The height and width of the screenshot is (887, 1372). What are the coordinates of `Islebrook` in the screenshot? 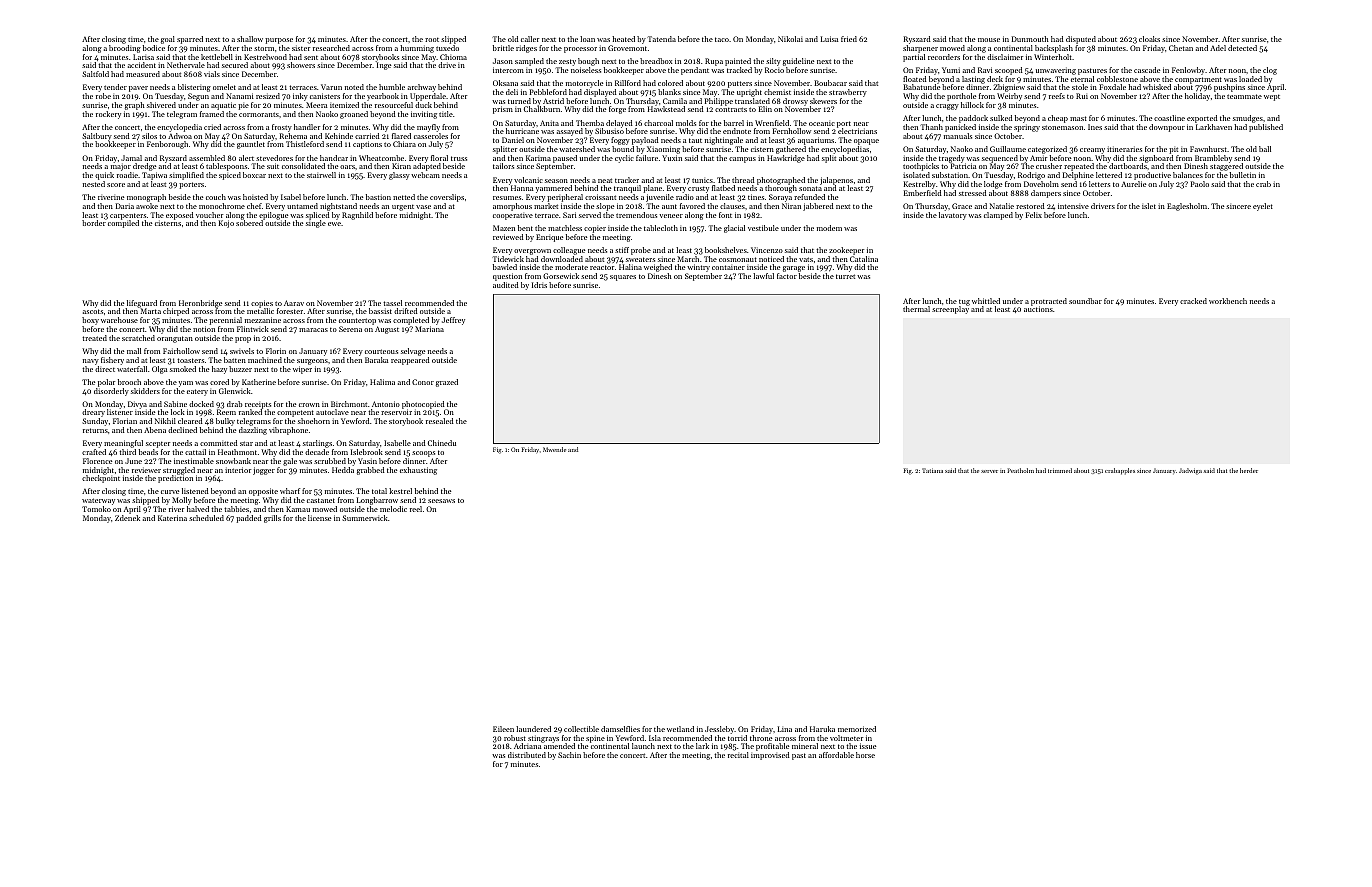 It's located at (367, 452).
